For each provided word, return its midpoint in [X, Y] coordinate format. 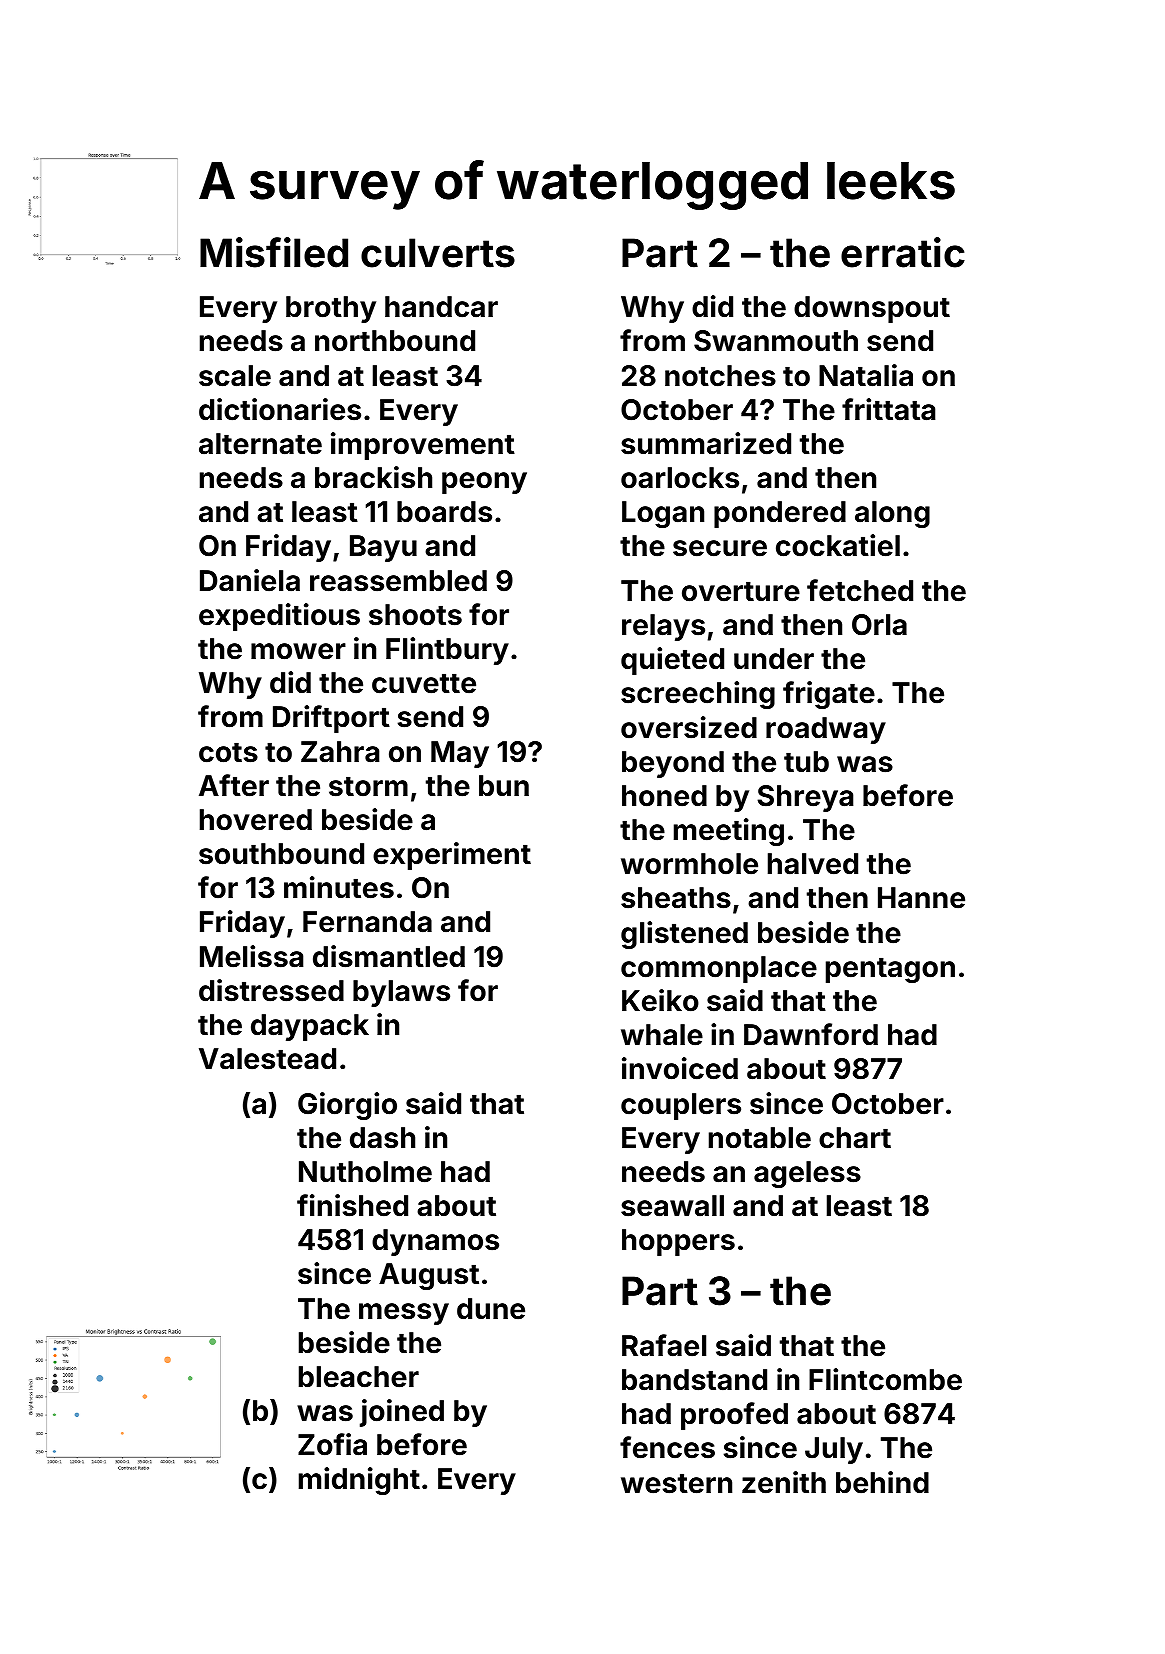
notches [720, 376]
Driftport [331, 719]
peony [484, 483]
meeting [729, 832]
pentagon [890, 970]
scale [235, 376]
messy [404, 1314]
